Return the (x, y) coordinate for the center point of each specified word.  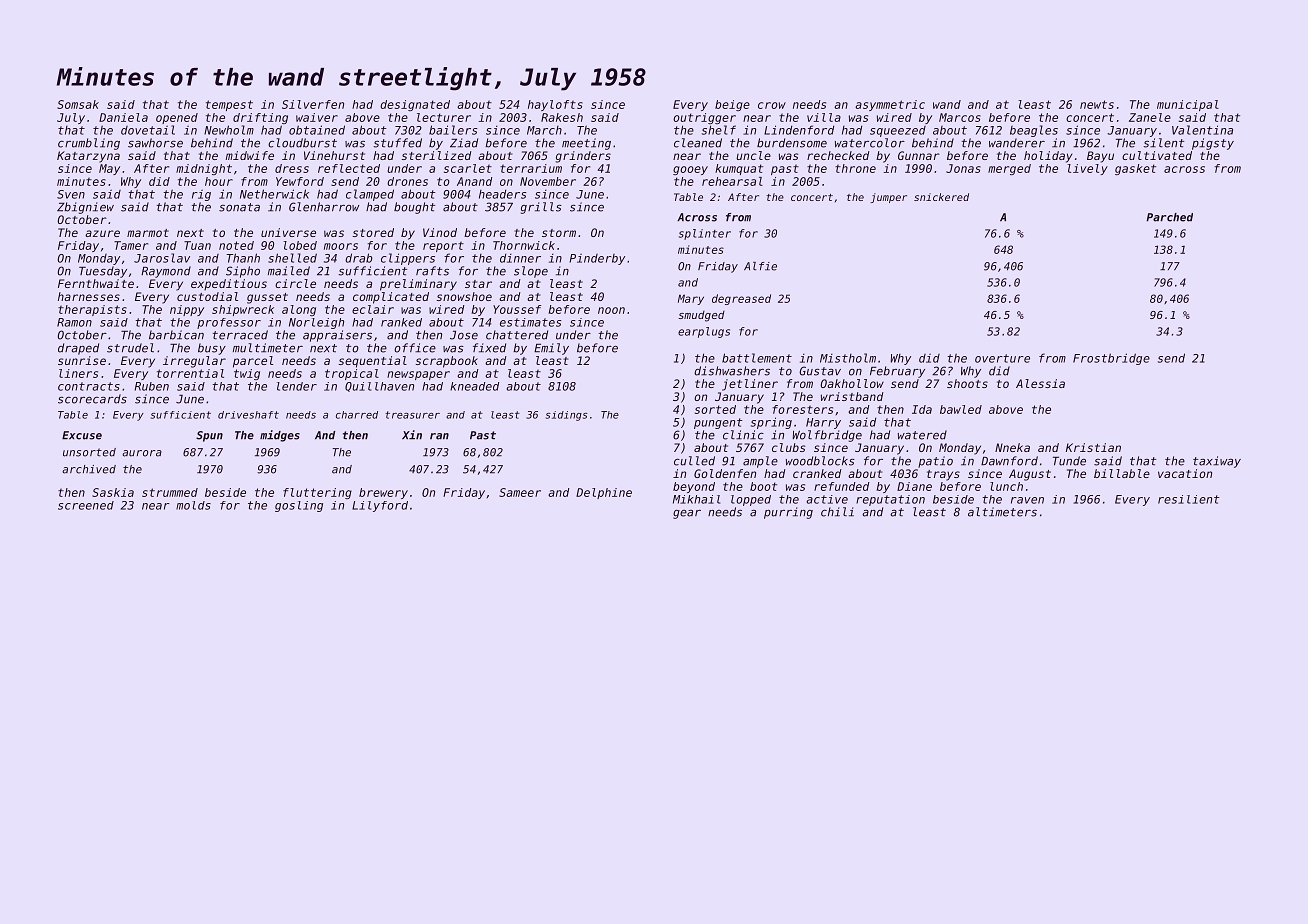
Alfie (760, 266)
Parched (1169, 217)
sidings (567, 416)
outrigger (704, 118)
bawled (961, 409)
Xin (412, 434)
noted (236, 245)
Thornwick (524, 245)
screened (86, 505)
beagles (1034, 131)
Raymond (166, 272)
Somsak (78, 104)
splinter (705, 234)
